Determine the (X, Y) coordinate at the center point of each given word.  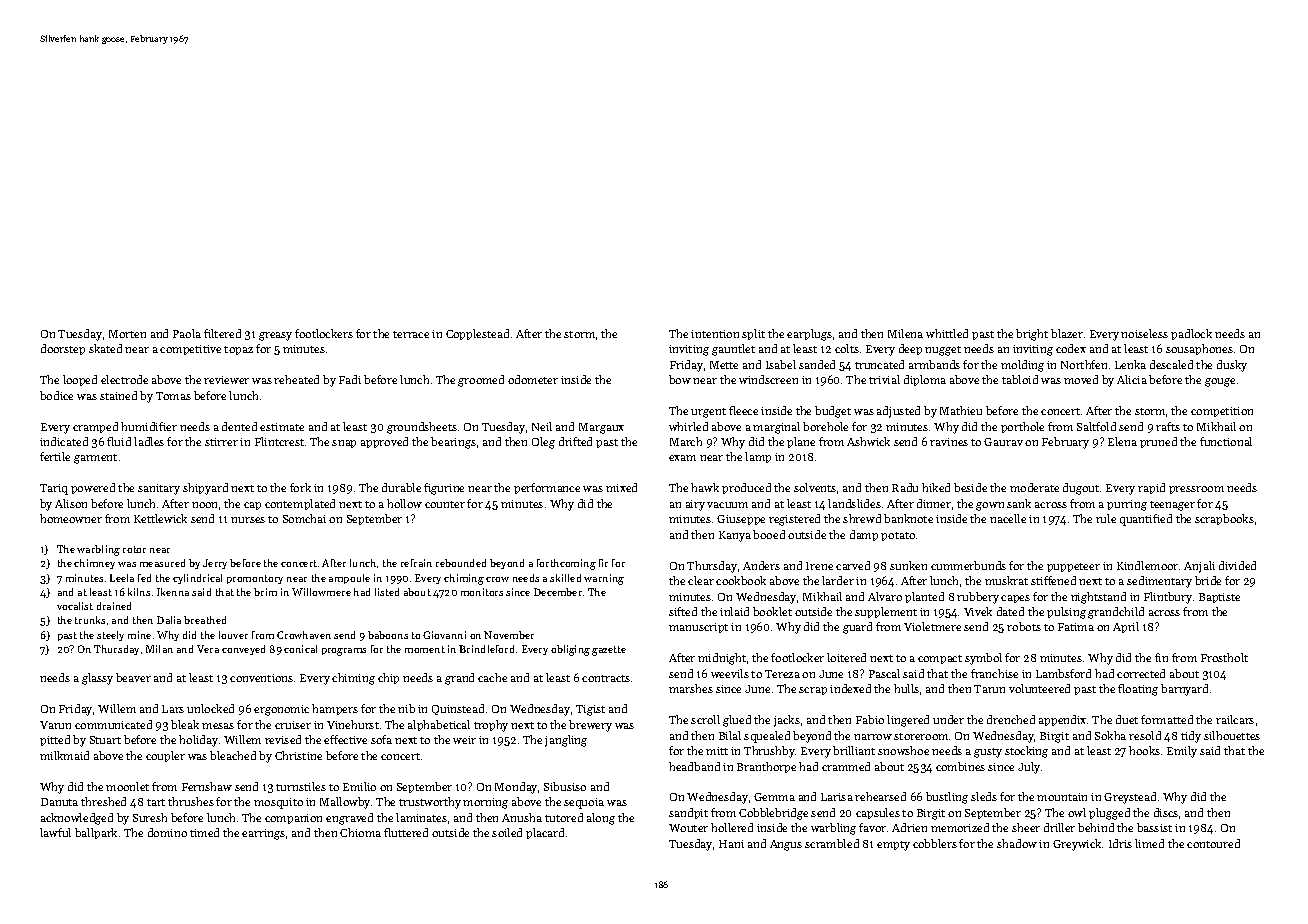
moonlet (127, 786)
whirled (688, 426)
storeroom (921, 736)
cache (492, 677)
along (601, 819)
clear (701, 580)
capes (1015, 599)
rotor (134, 549)
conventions (261, 678)
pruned (1158, 442)
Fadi (350, 379)
